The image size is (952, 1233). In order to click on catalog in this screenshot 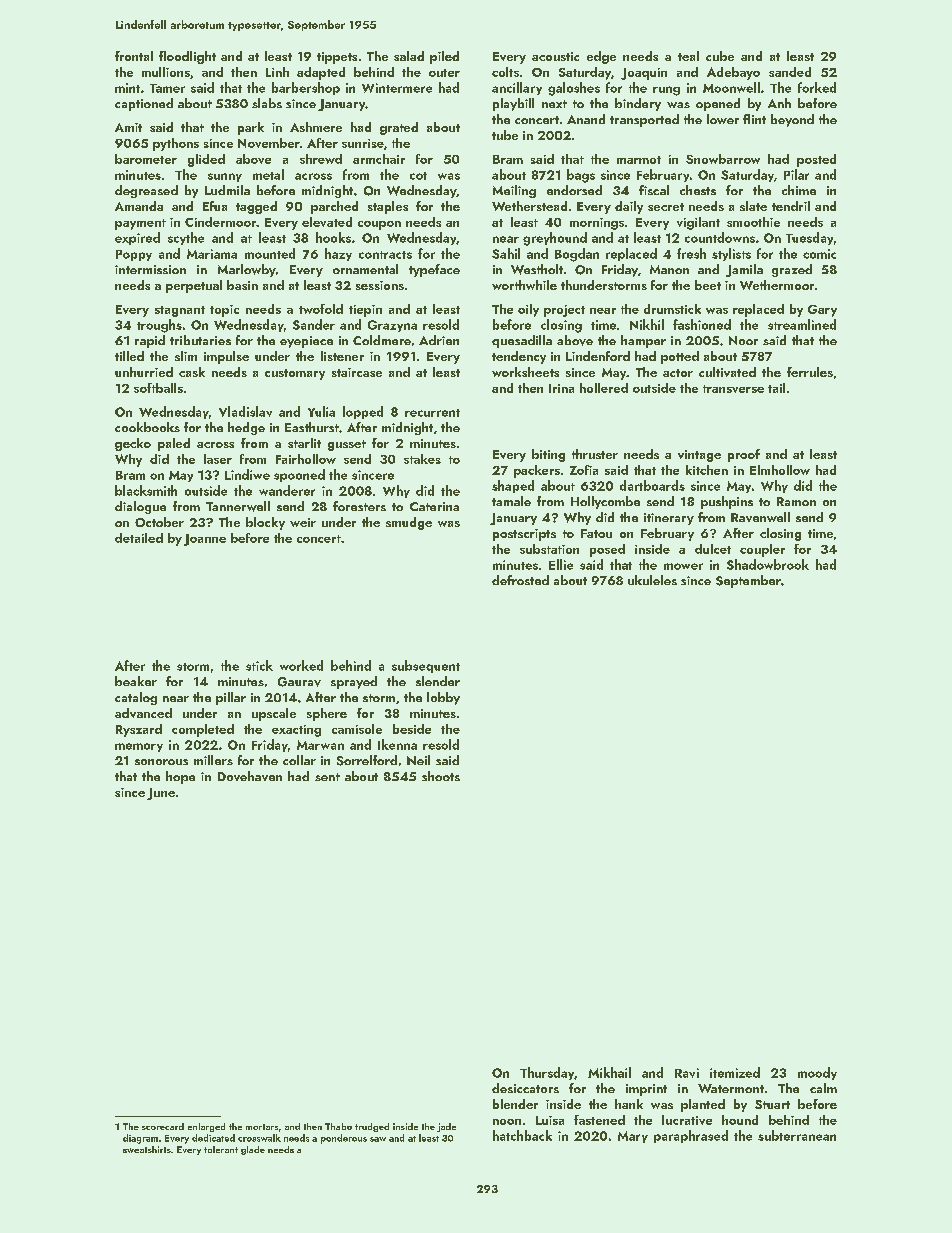, I will do `click(136, 698)`.
